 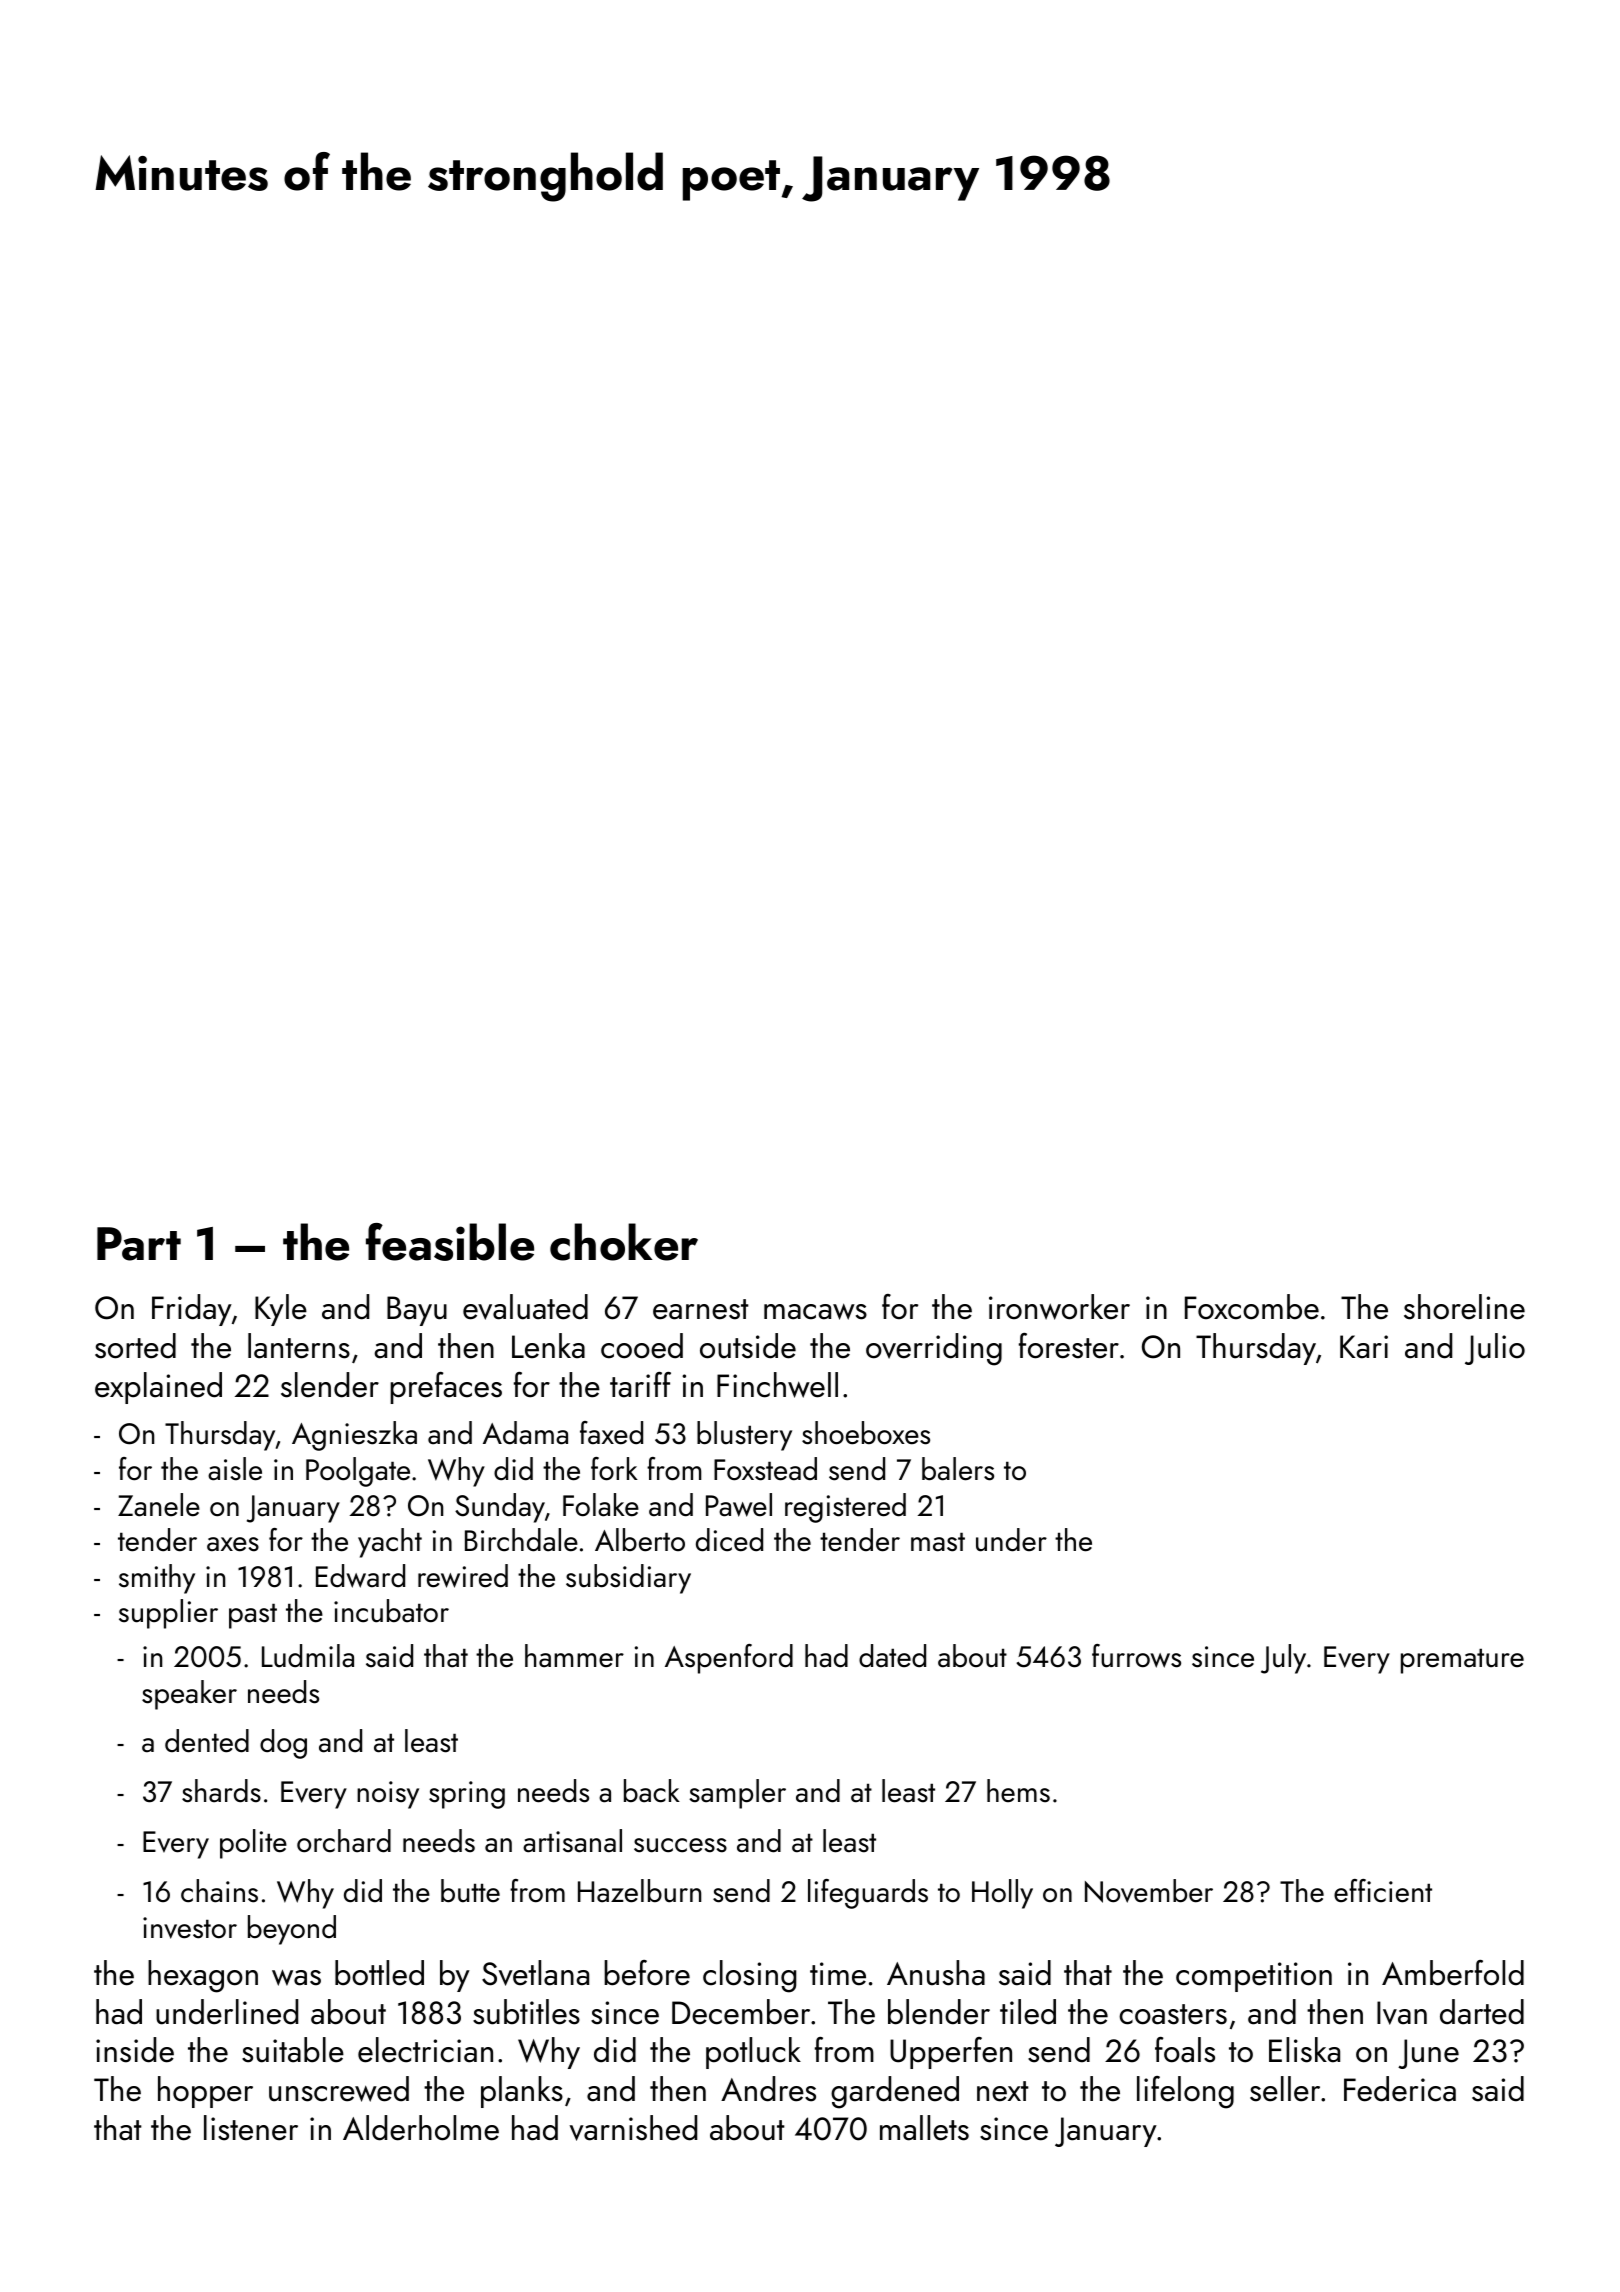 What do you see at coordinates (1283, 1659) in the image?
I see `July` at bounding box center [1283, 1659].
